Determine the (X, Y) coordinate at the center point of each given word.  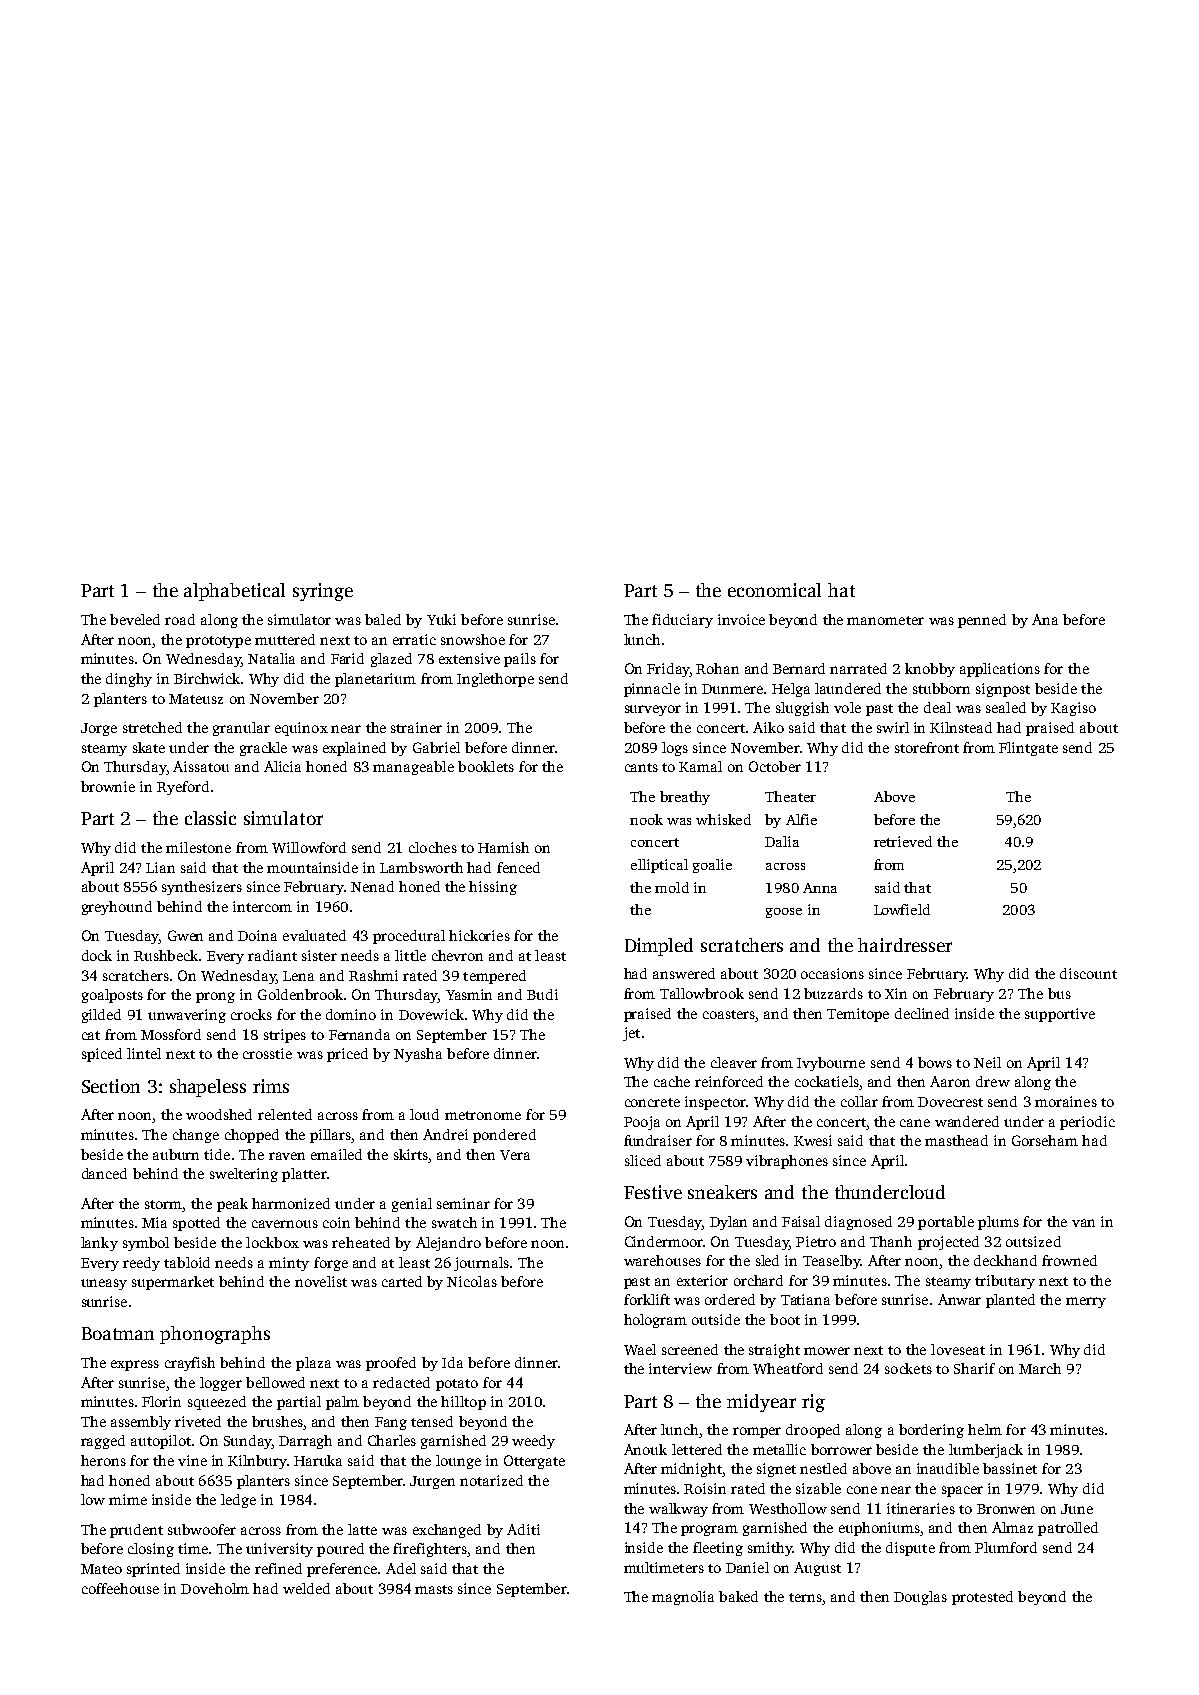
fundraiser (658, 1140)
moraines (1066, 1101)
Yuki (441, 619)
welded (306, 1588)
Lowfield (902, 909)
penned (982, 621)
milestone (198, 847)
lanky (99, 1244)
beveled (135, 619)
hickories (479, 935)
